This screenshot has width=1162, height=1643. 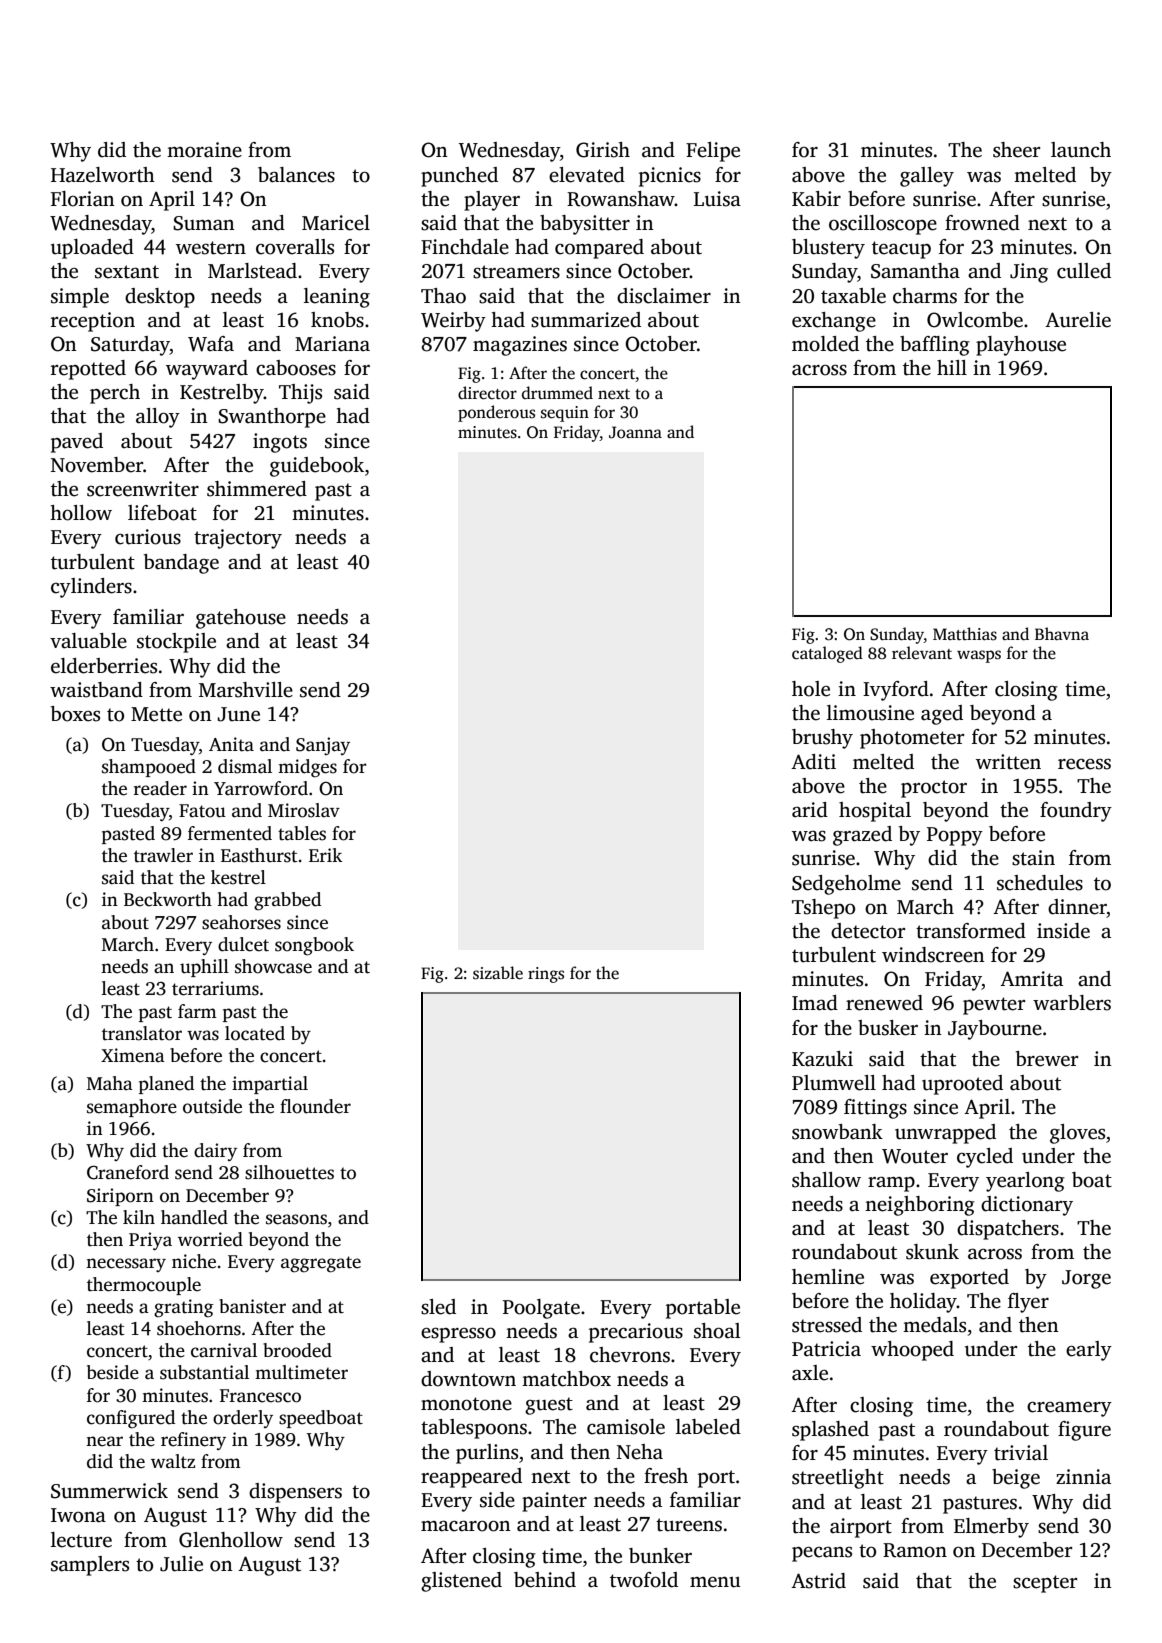 What do you see at coordinates (498, 973) in the screenshot?
I see `sizable` at bounding box center [498, 973].
